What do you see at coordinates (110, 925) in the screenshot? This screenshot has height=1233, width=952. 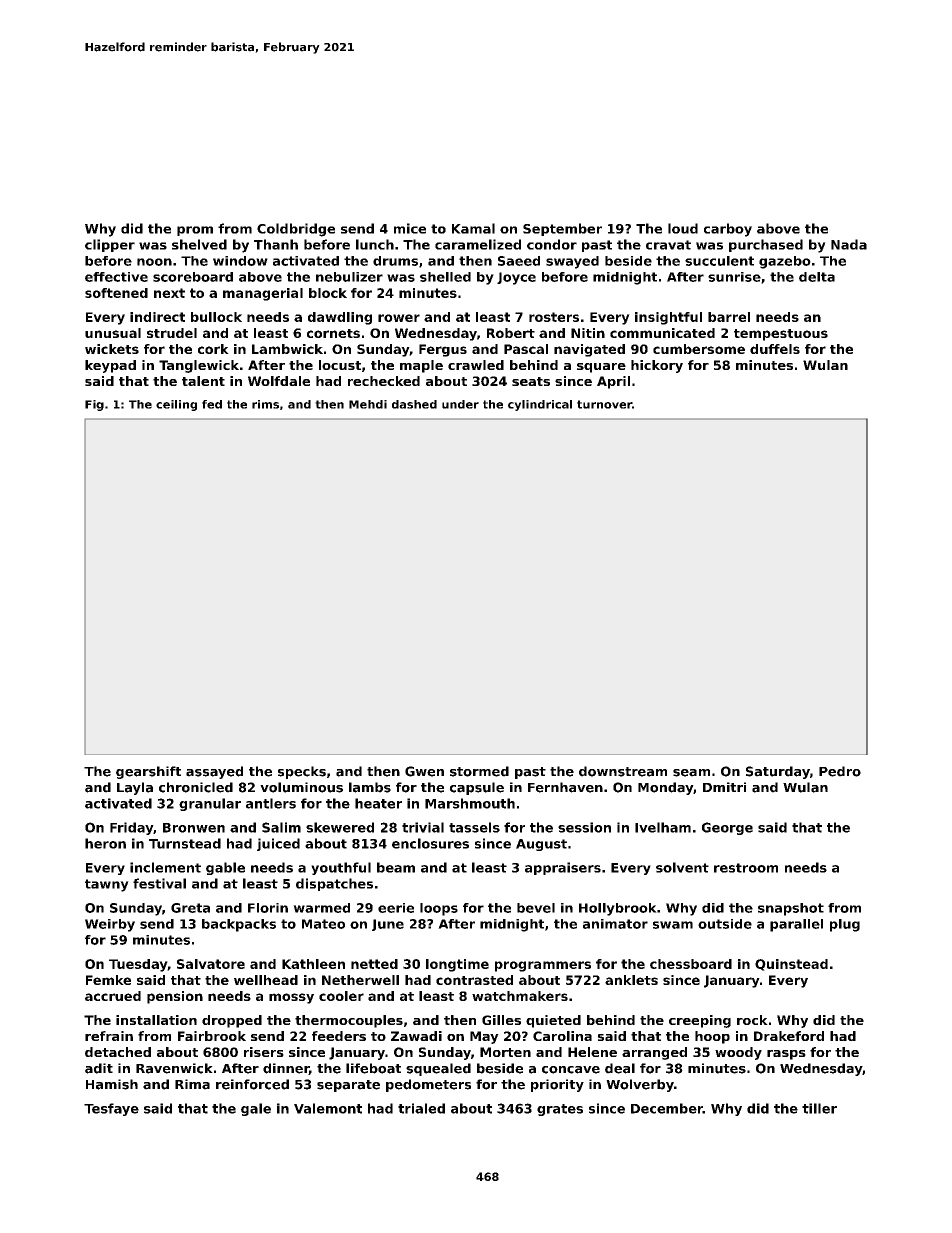 I see `Weirby` at bounding box center [110, 925].
